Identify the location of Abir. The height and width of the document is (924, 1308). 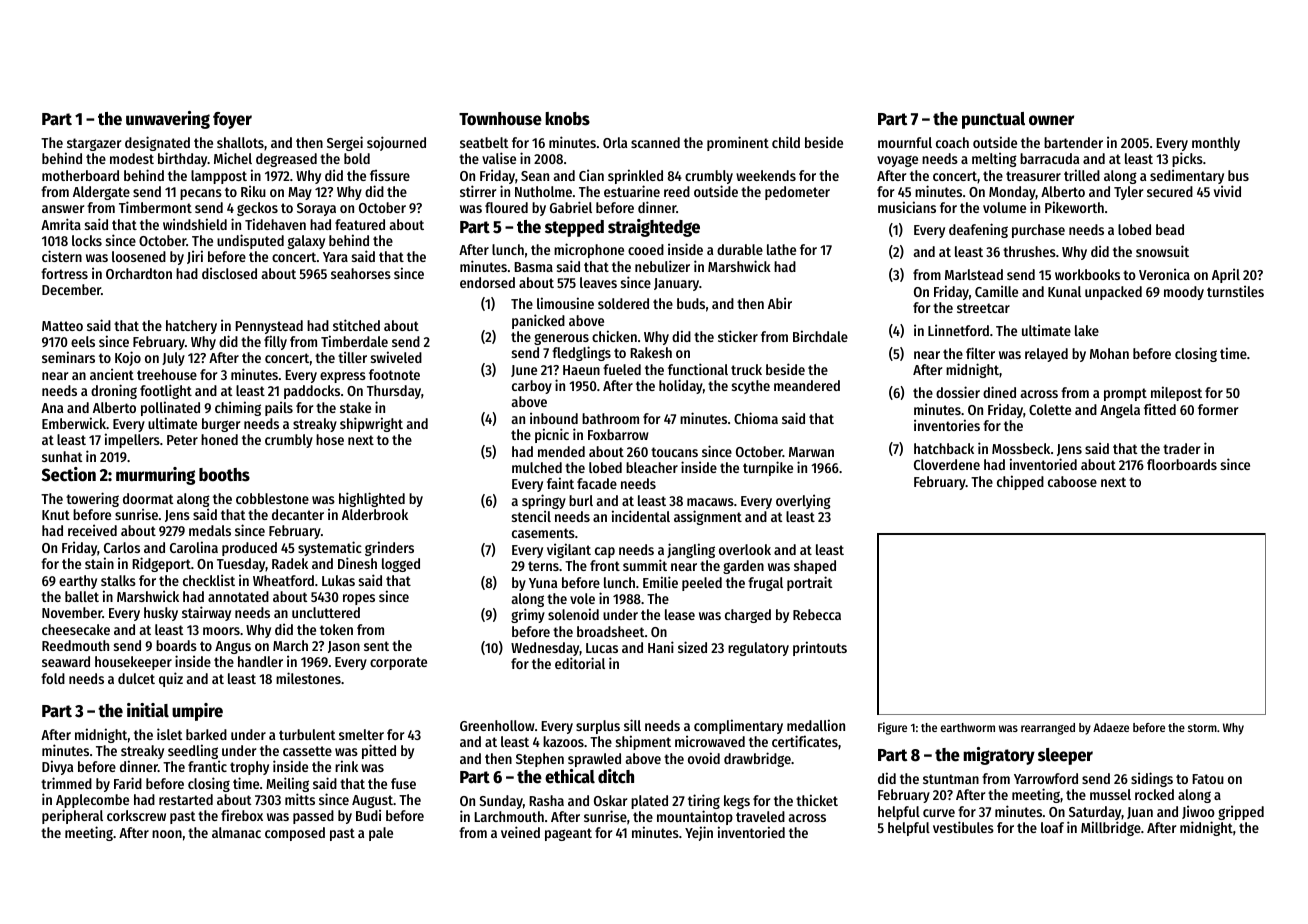
(780, 303).
